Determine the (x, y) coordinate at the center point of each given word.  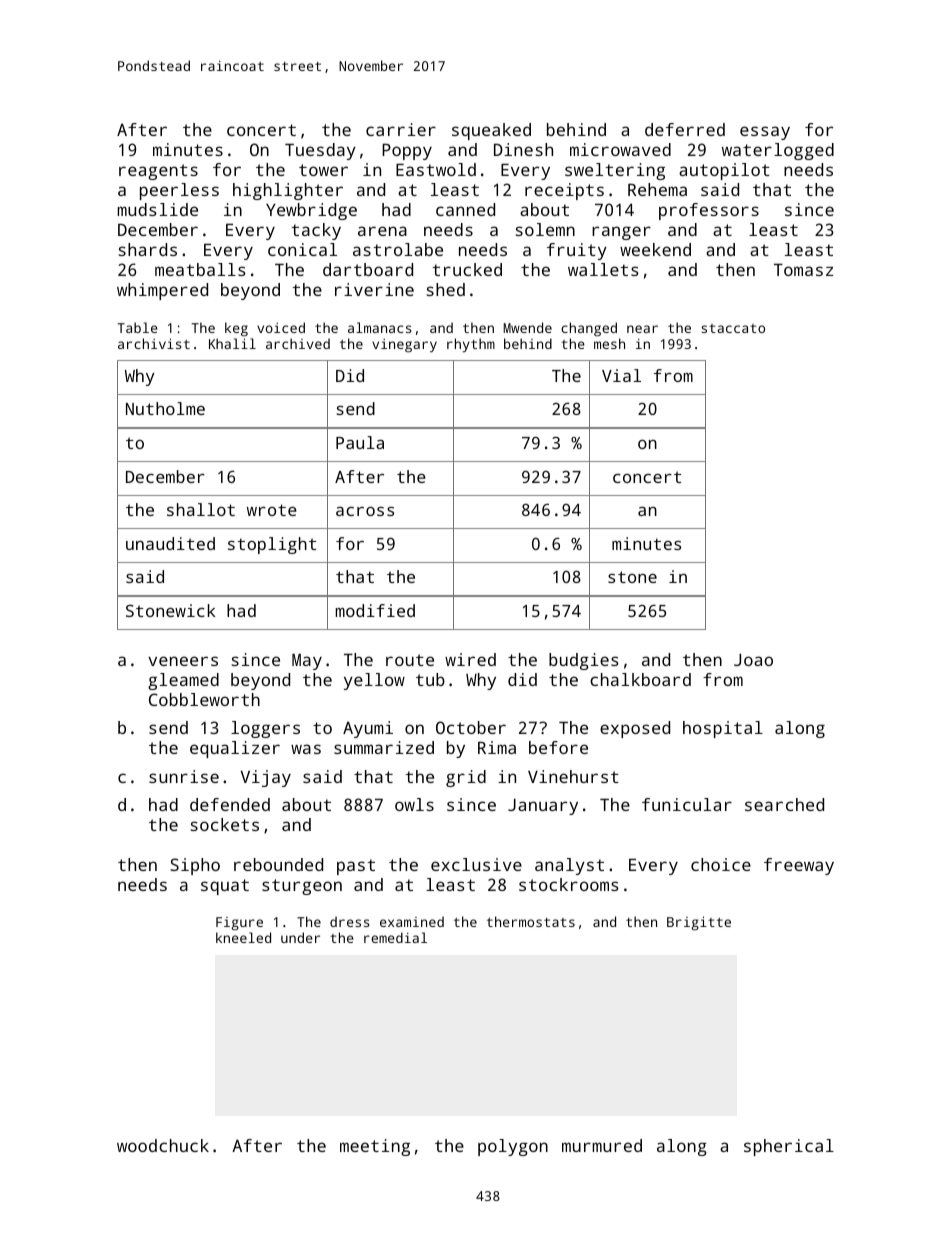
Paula (360, 442)
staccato (733, 328)
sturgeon (302, 887)
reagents (158, 172)
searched (784, 804)
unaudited (170, 543)
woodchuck (163, 1145)
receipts (564, 191)
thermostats (531, 921)
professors (709, 211)
